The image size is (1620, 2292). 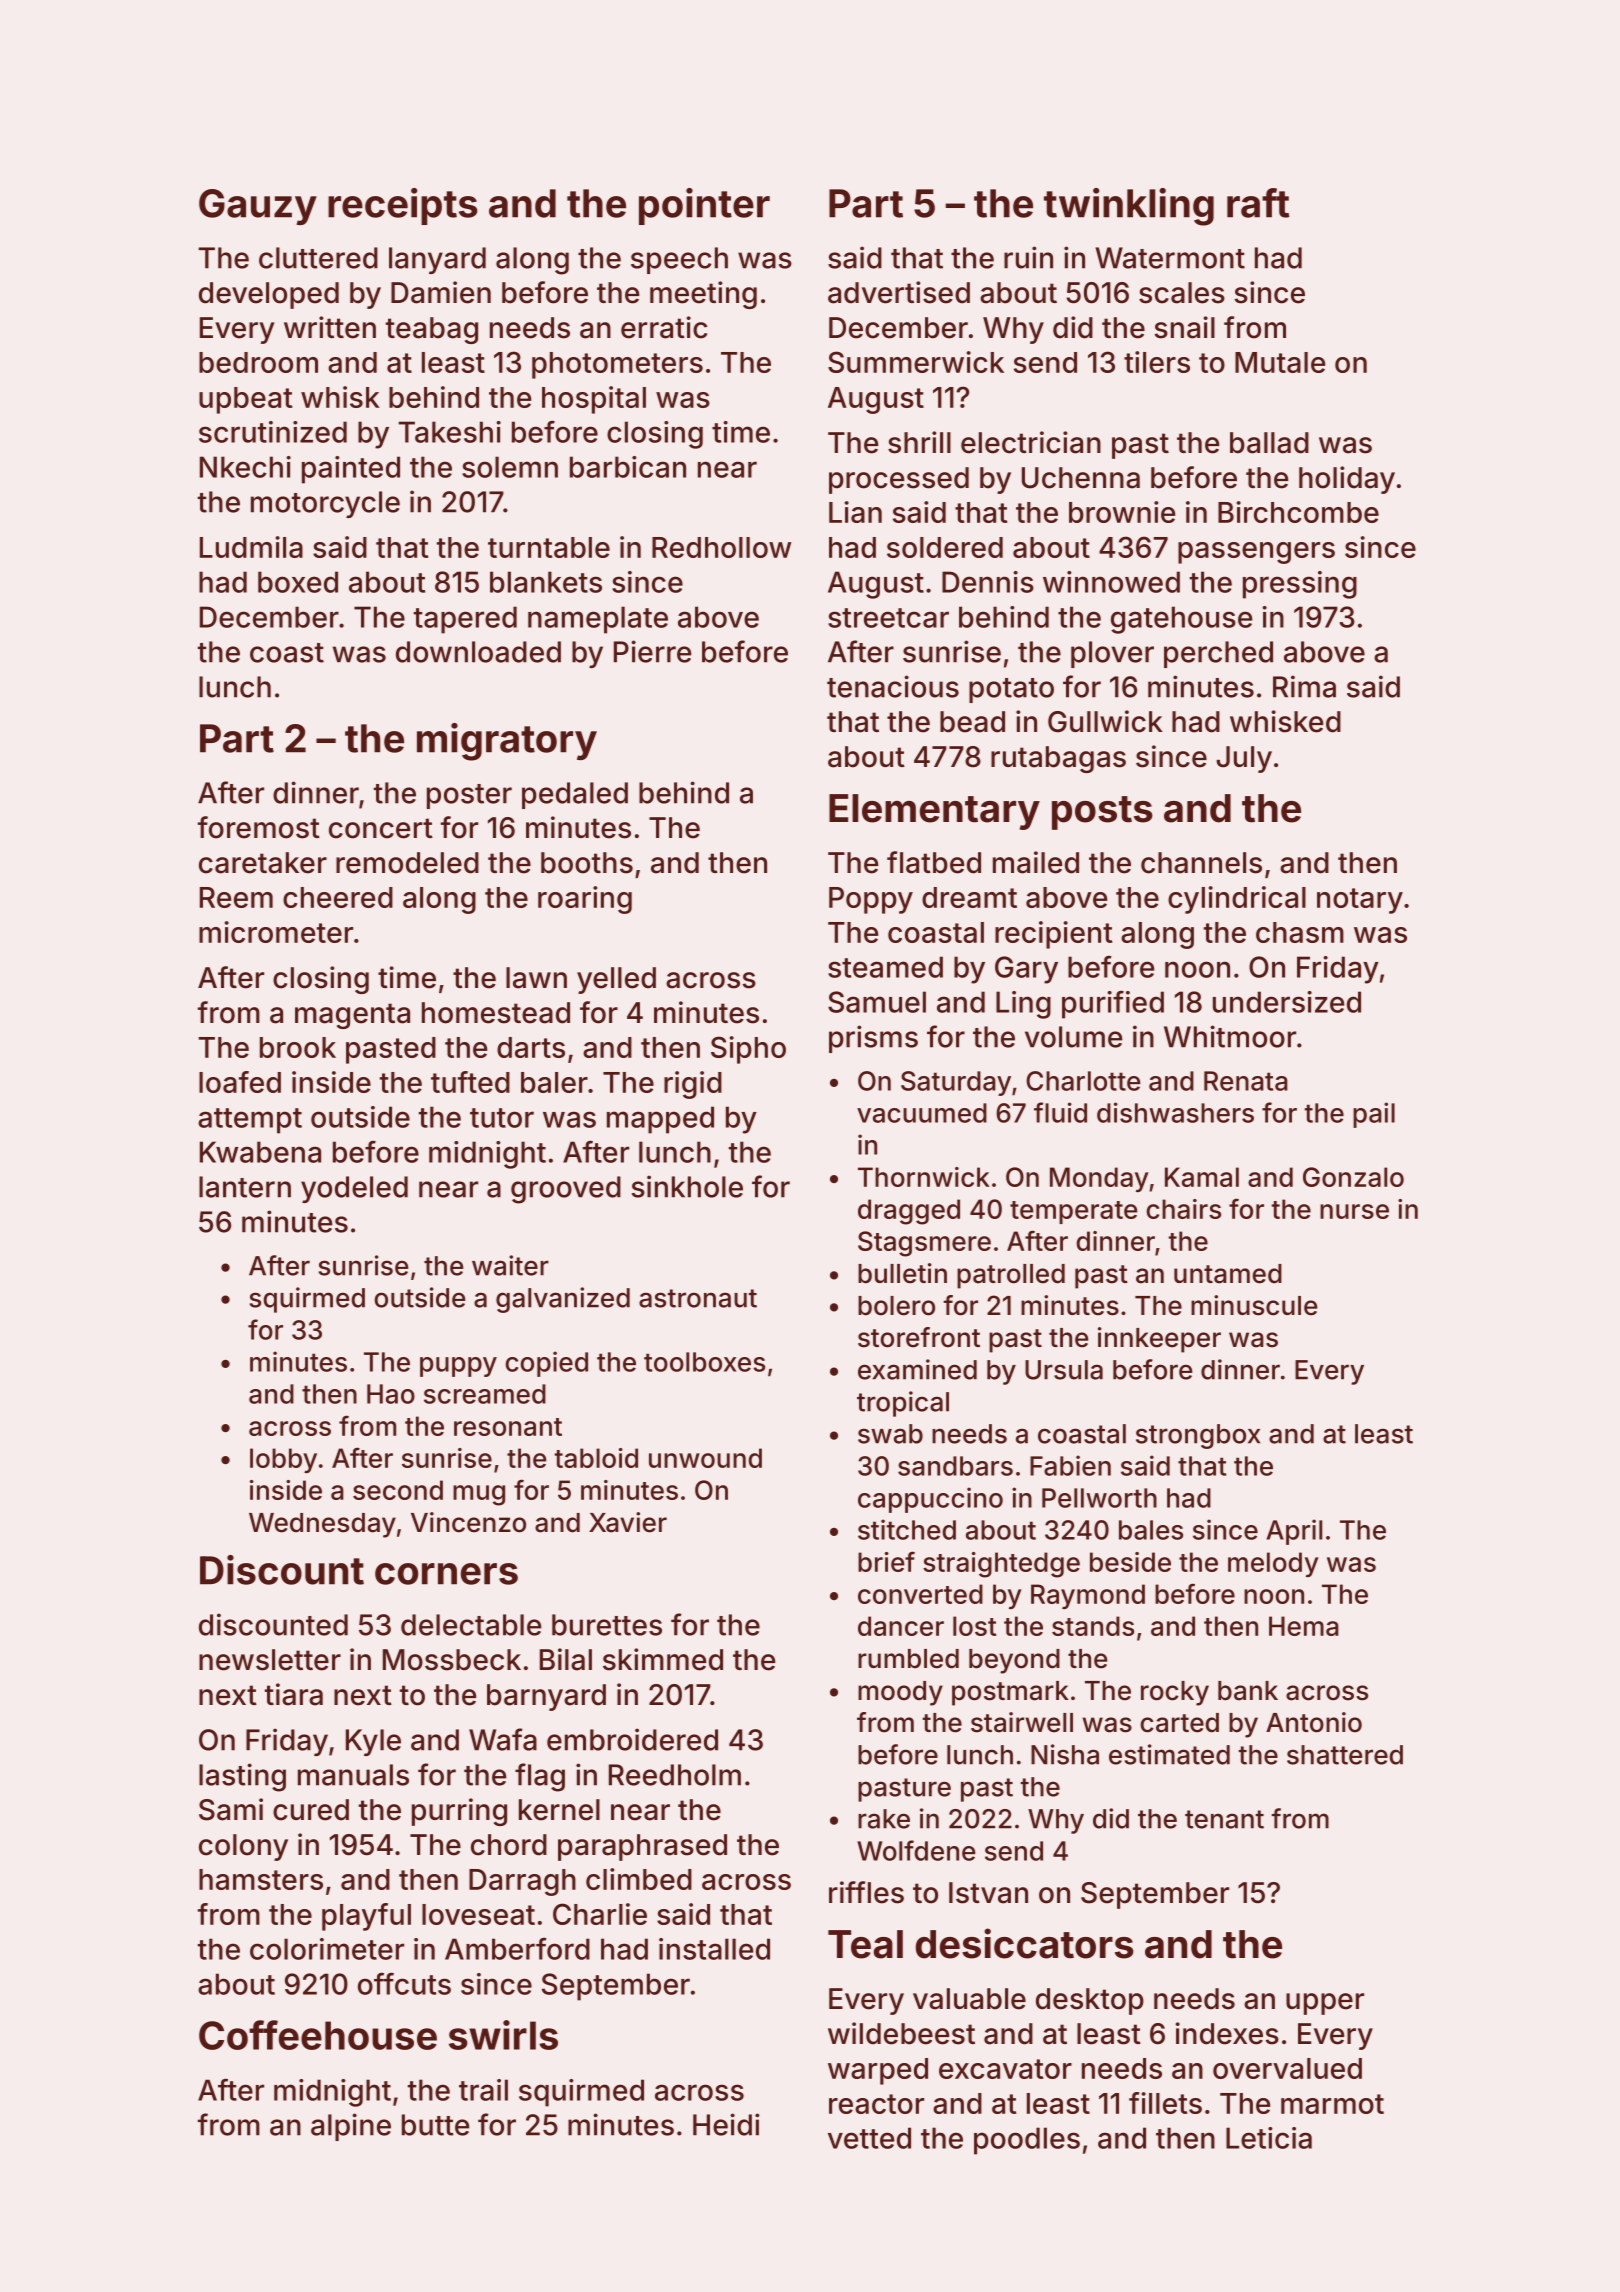 What do you see at coordinates (884, 1819) in the document?
I see `rake` at bounding box center [884, 1819].
